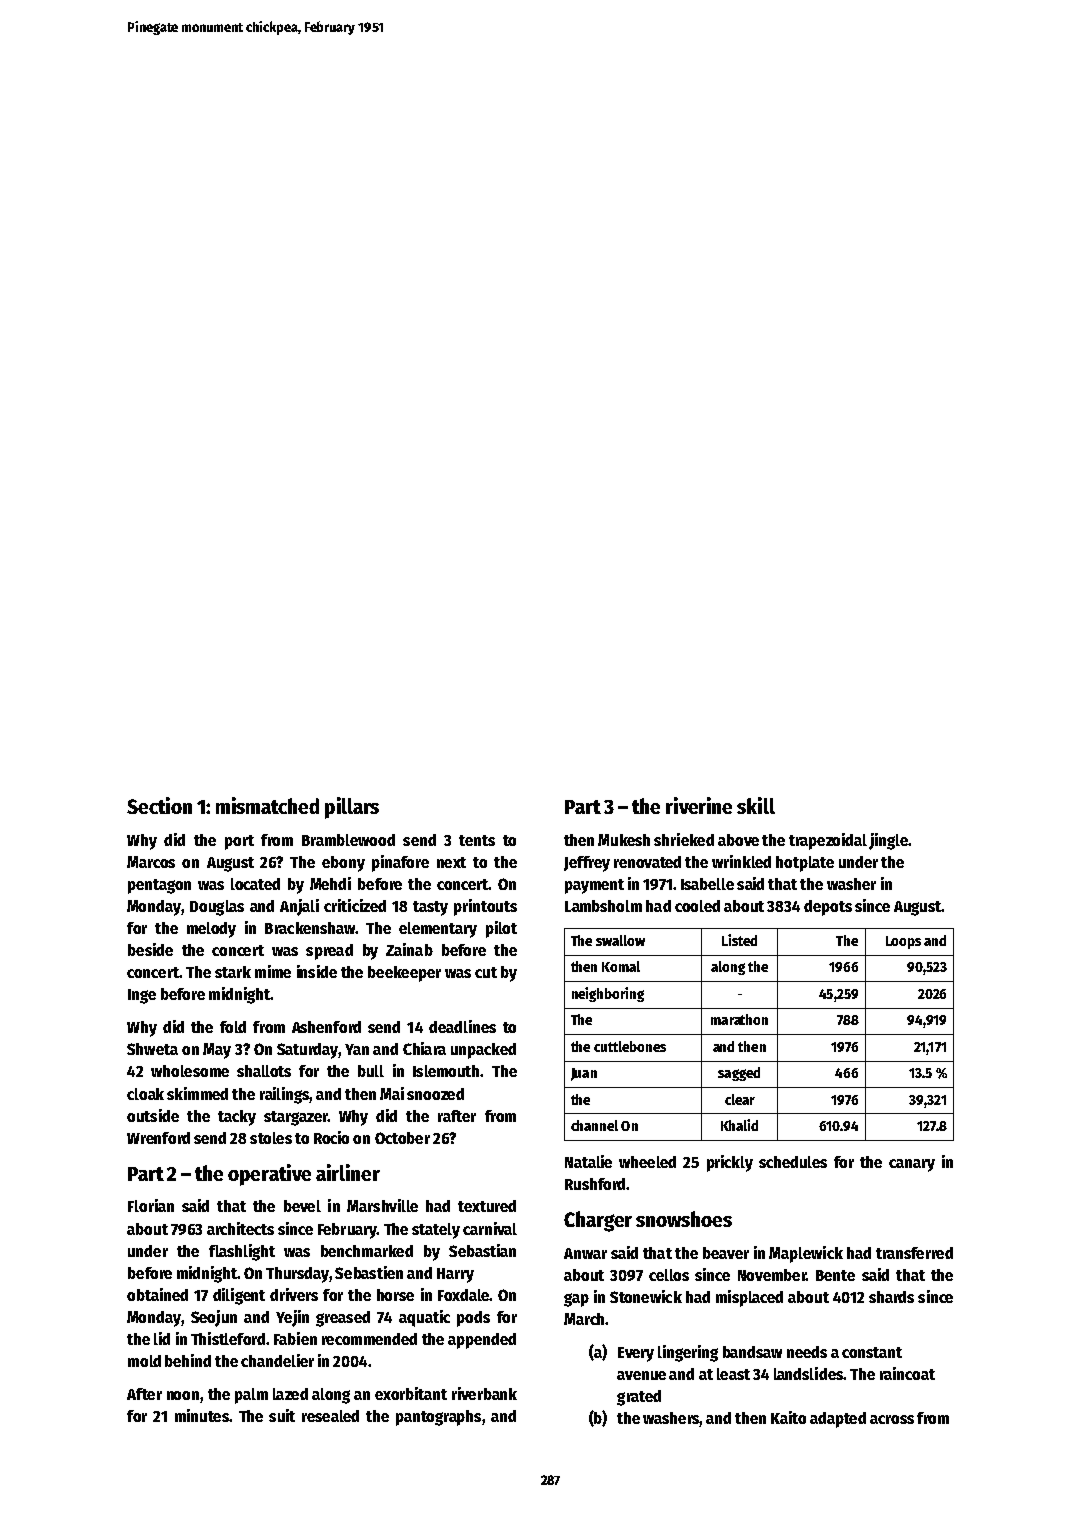 The image size is (1081, 1529). Describe the element at coordinates (273, 971) in the screenshot. I see `mime` at that location.
